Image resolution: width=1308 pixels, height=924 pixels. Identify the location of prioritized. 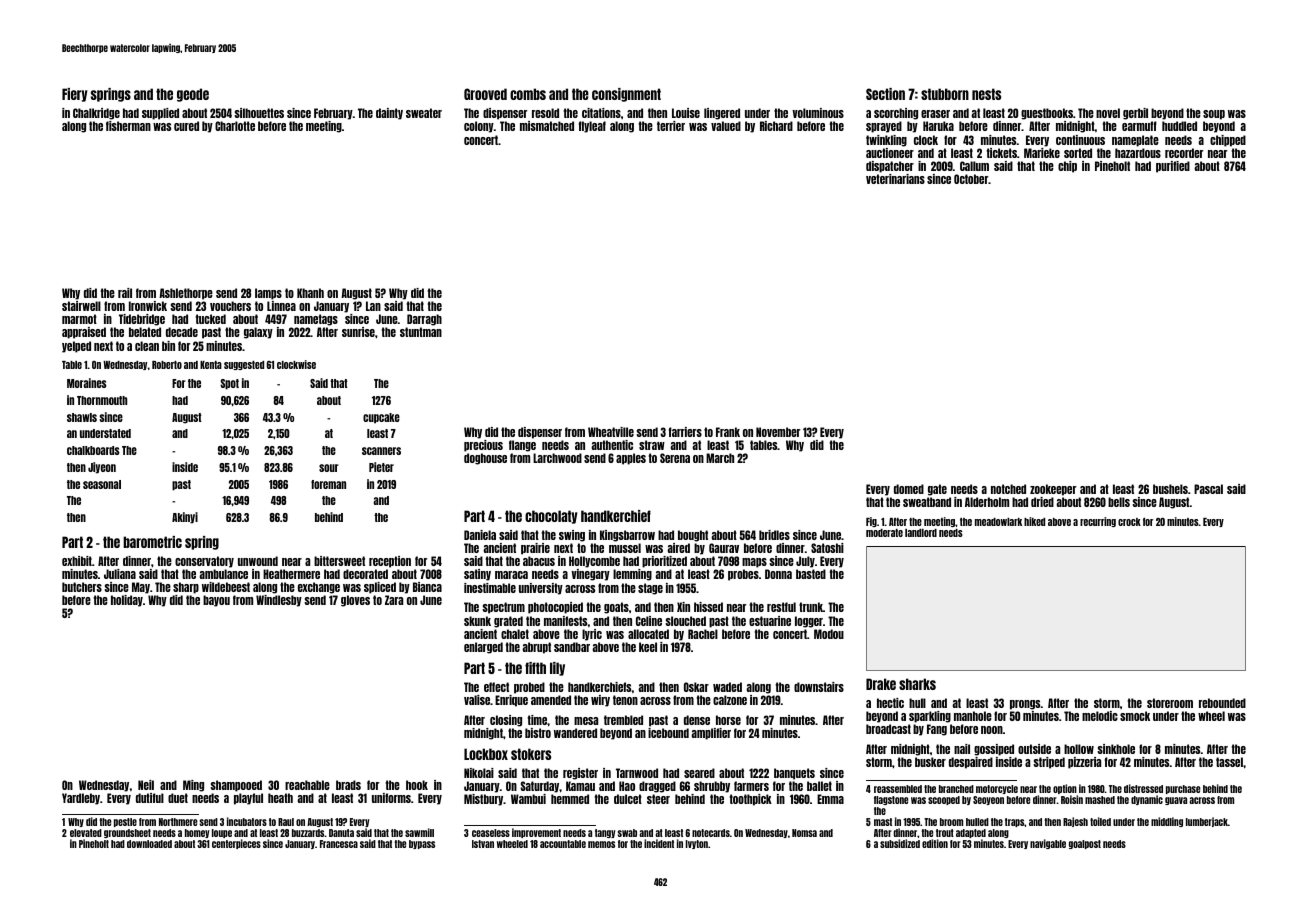
(664, 562).
